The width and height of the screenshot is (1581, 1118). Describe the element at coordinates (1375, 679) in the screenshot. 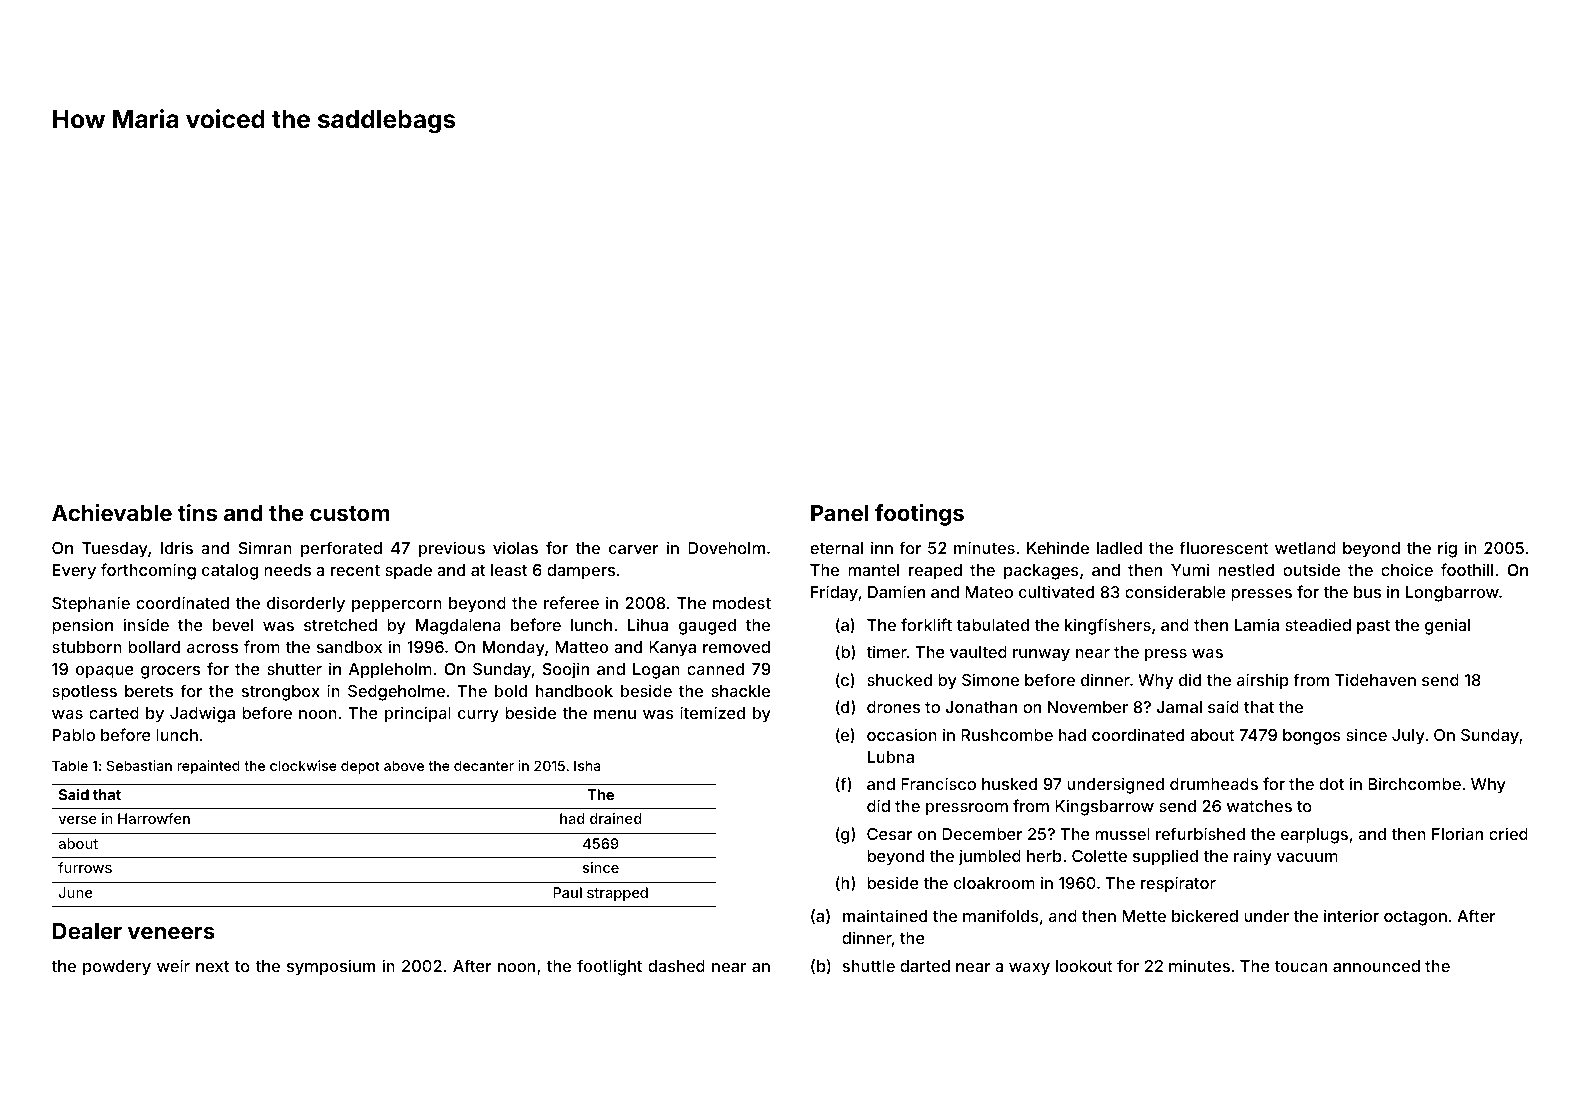

I see `Tidehaven` at that location.
